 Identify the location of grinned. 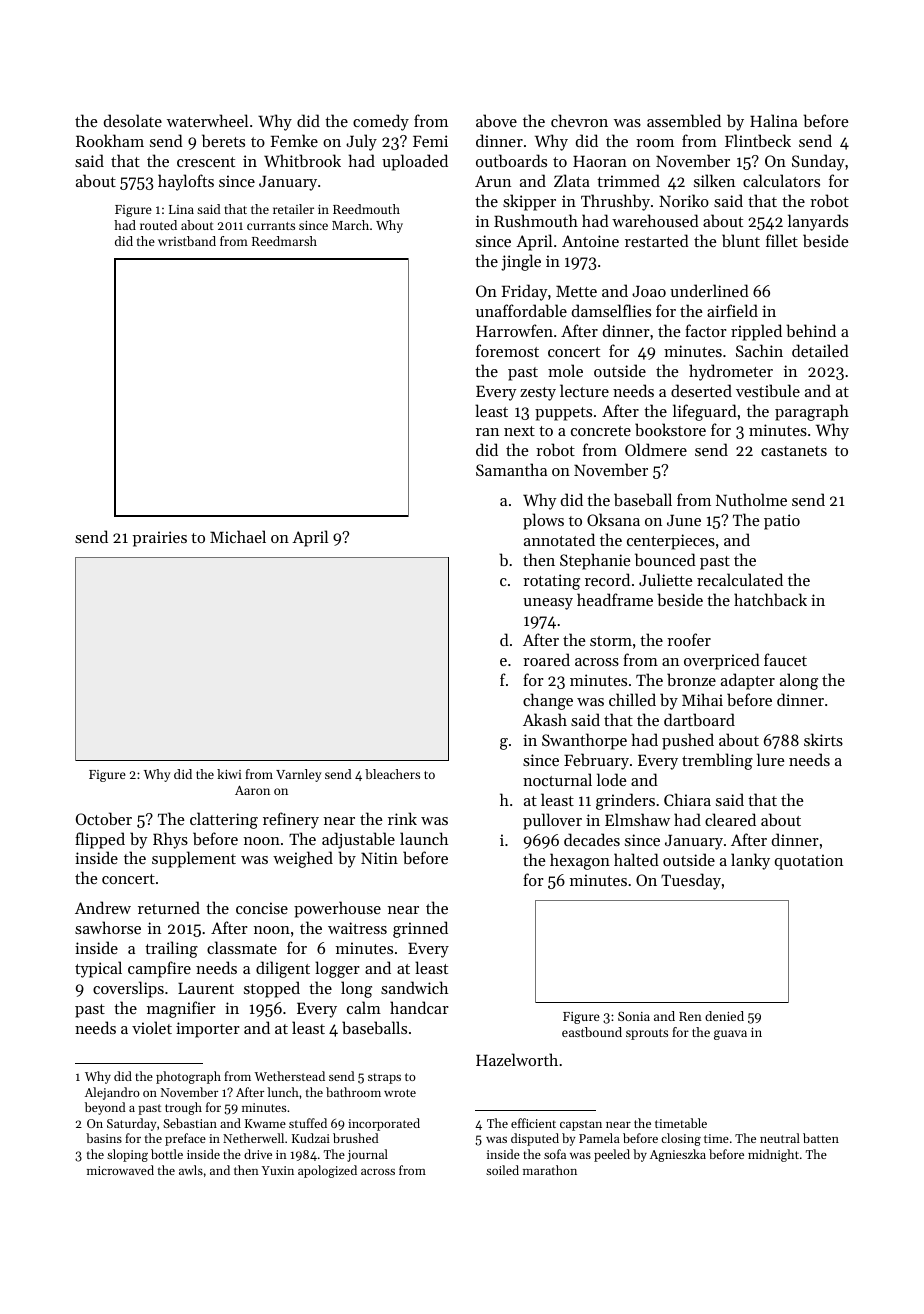
(420, 929).
